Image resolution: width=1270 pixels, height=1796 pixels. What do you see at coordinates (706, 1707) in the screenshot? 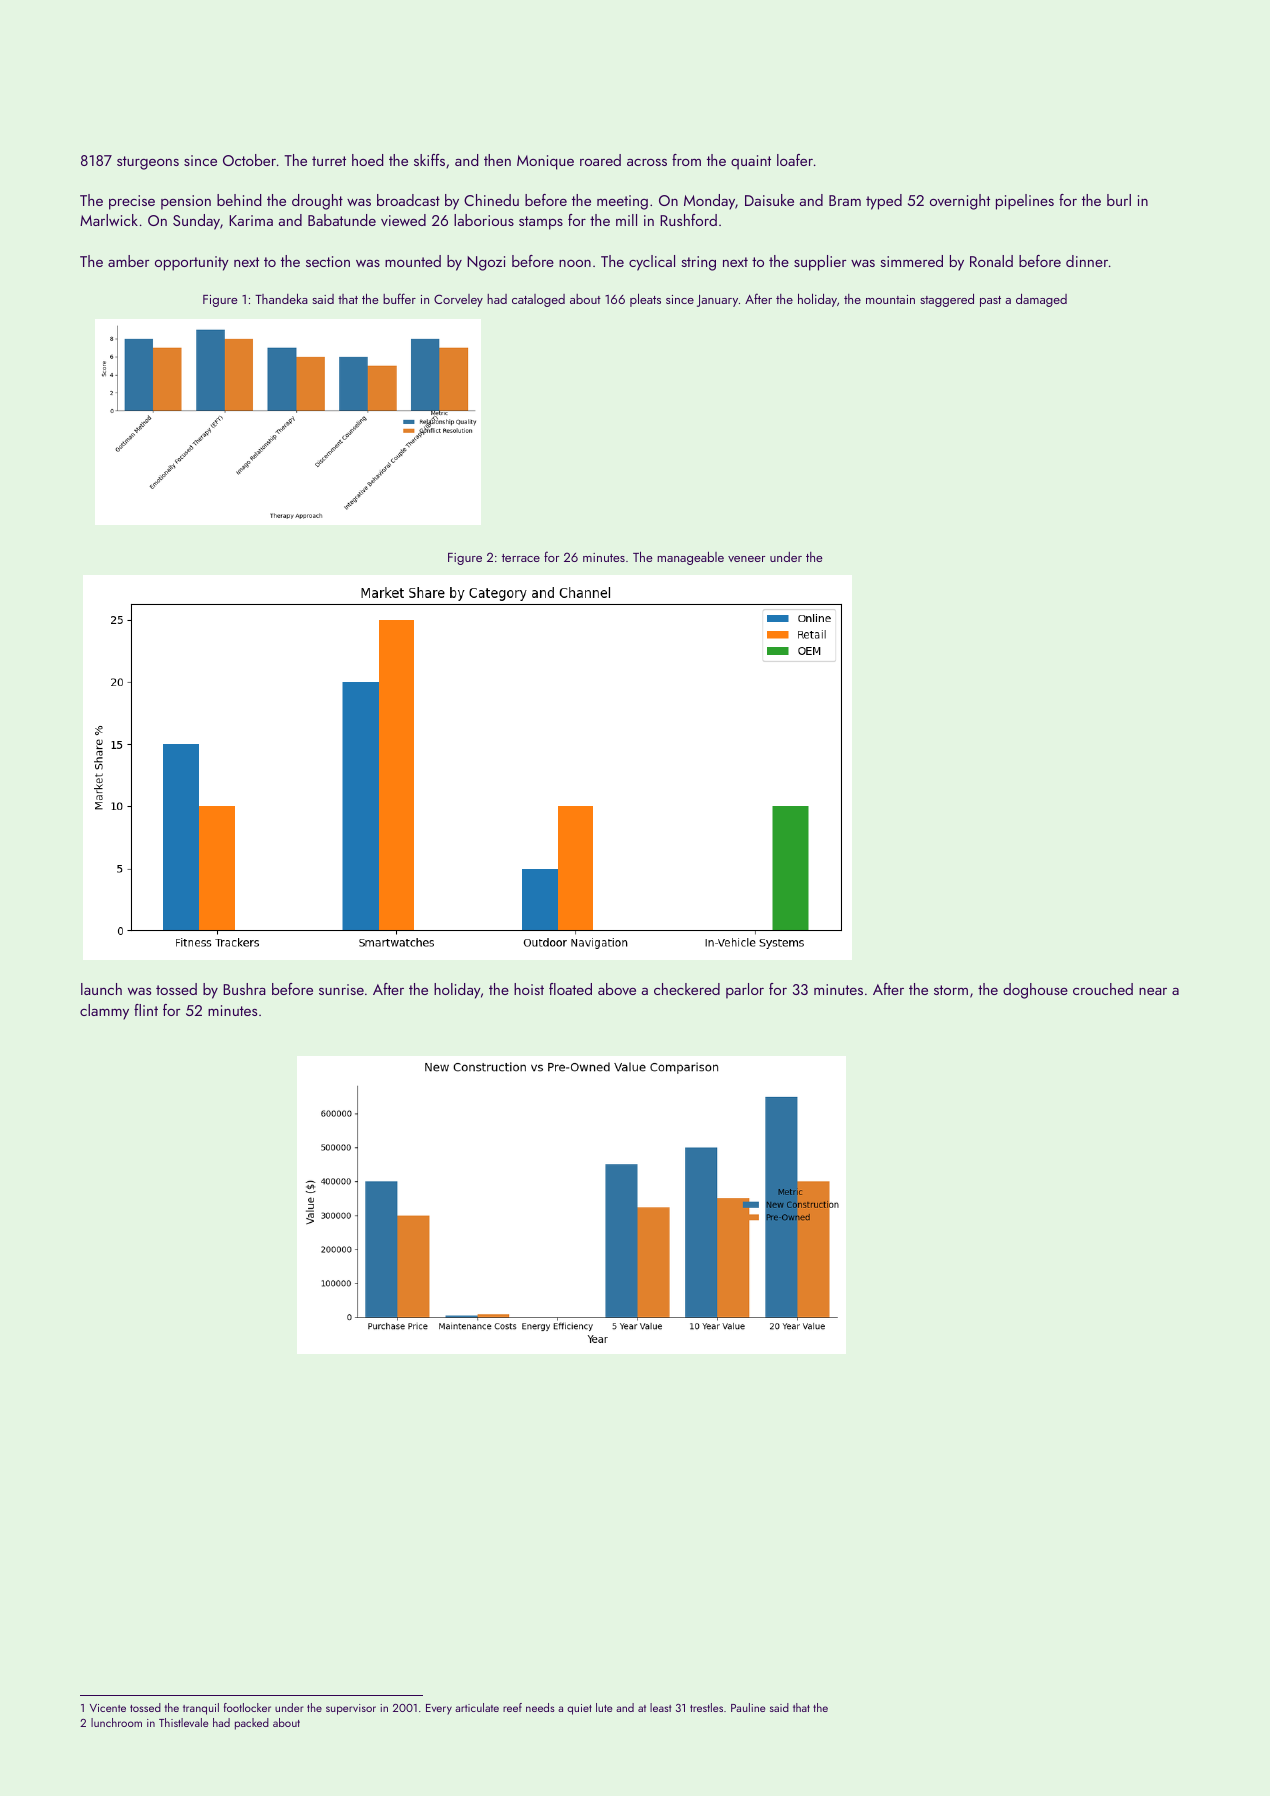
I see `trestles` at bounding box center [706, 1707].
